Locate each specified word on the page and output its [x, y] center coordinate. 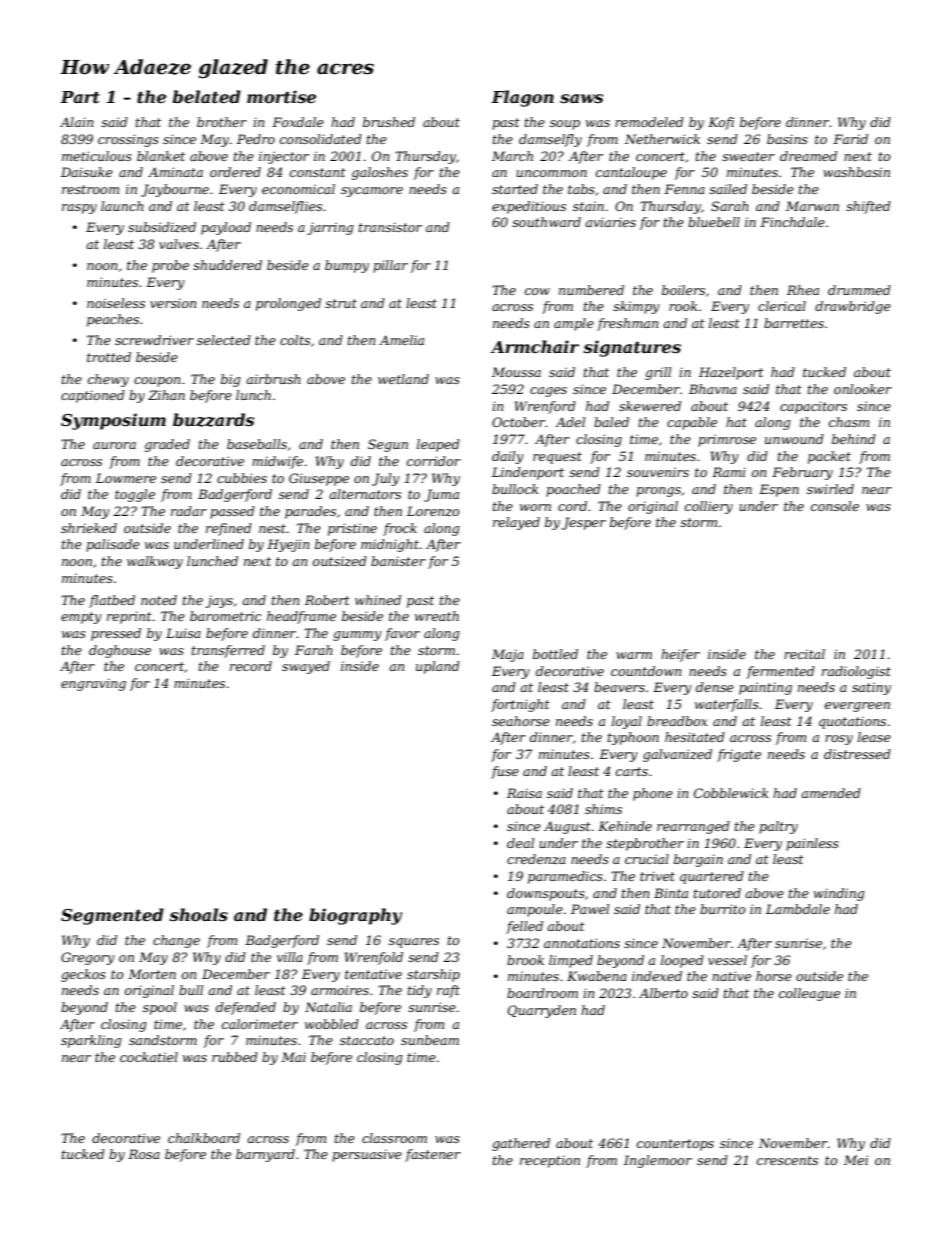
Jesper [584, 523]
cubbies [242, 478]
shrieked [89, 528]
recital [804, 654]
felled [524, 927]
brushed [389, 122]
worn [535, 507]
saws [581, 98]
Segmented [112, 916]
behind [854, 439]
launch [122, 206]
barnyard [265, 1155]
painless [812, 844]
